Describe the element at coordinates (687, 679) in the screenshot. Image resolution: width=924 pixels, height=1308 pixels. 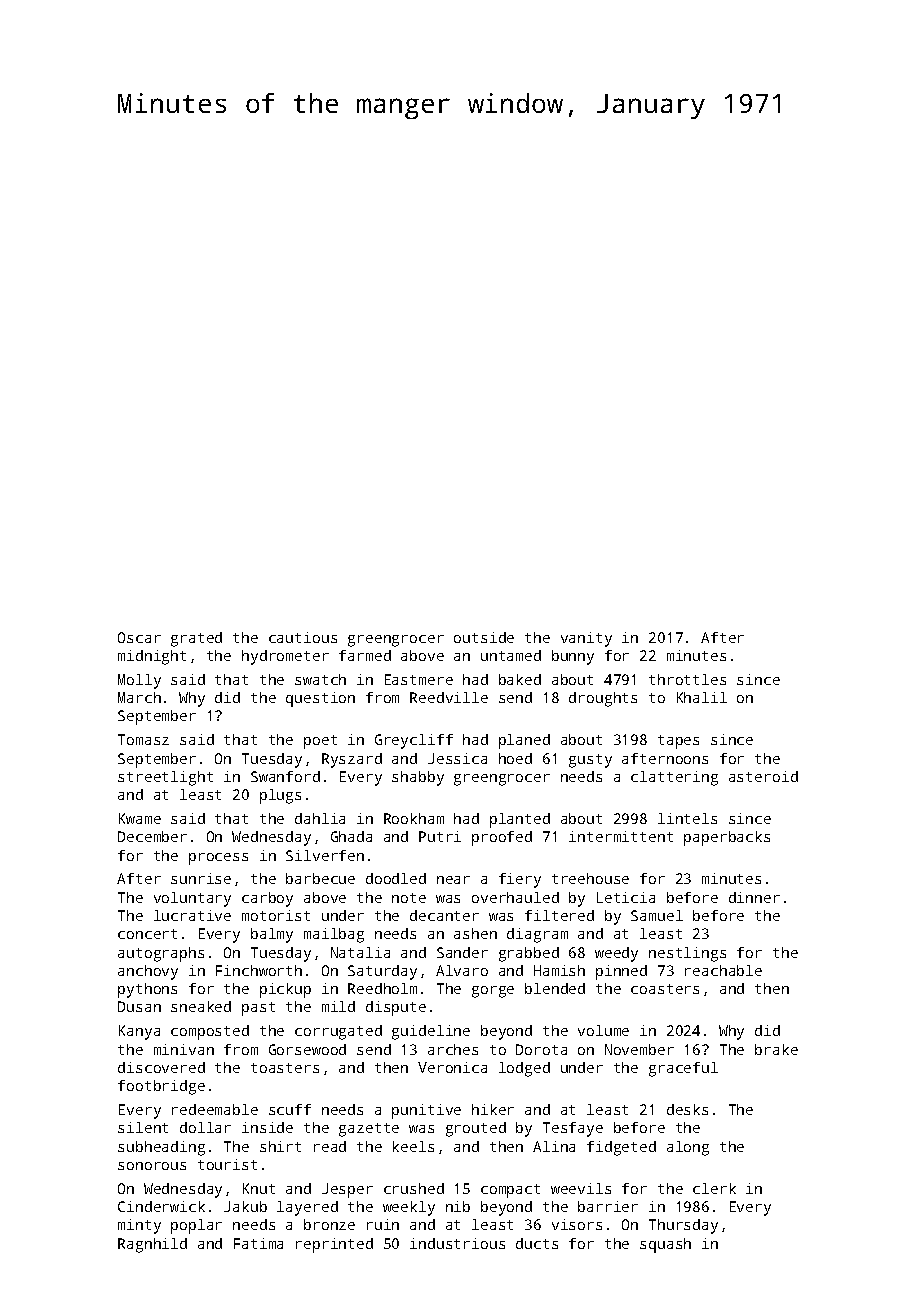
I see `throttles` at that location.
